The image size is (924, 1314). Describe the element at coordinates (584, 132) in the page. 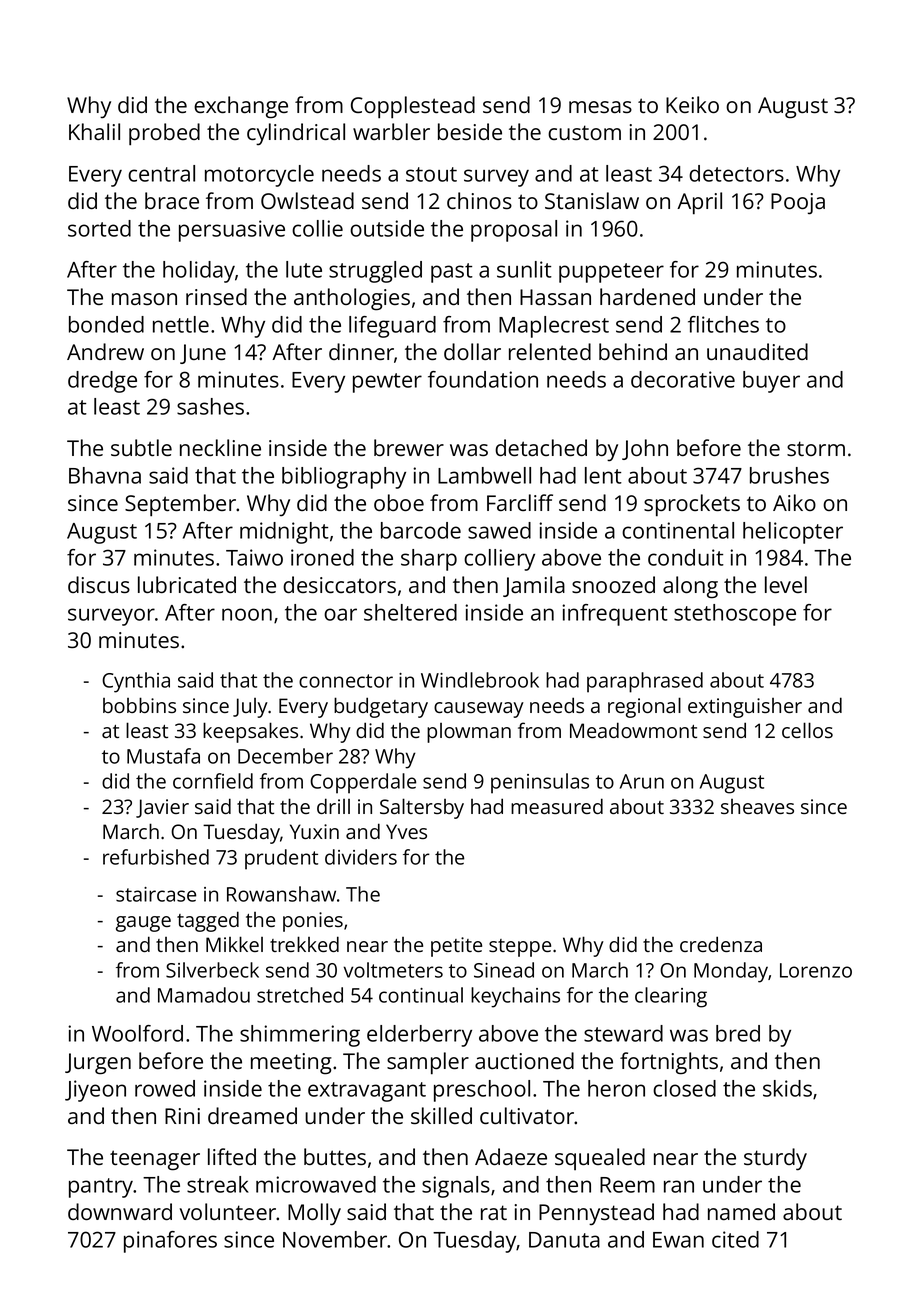

I see `custom` at that location.
